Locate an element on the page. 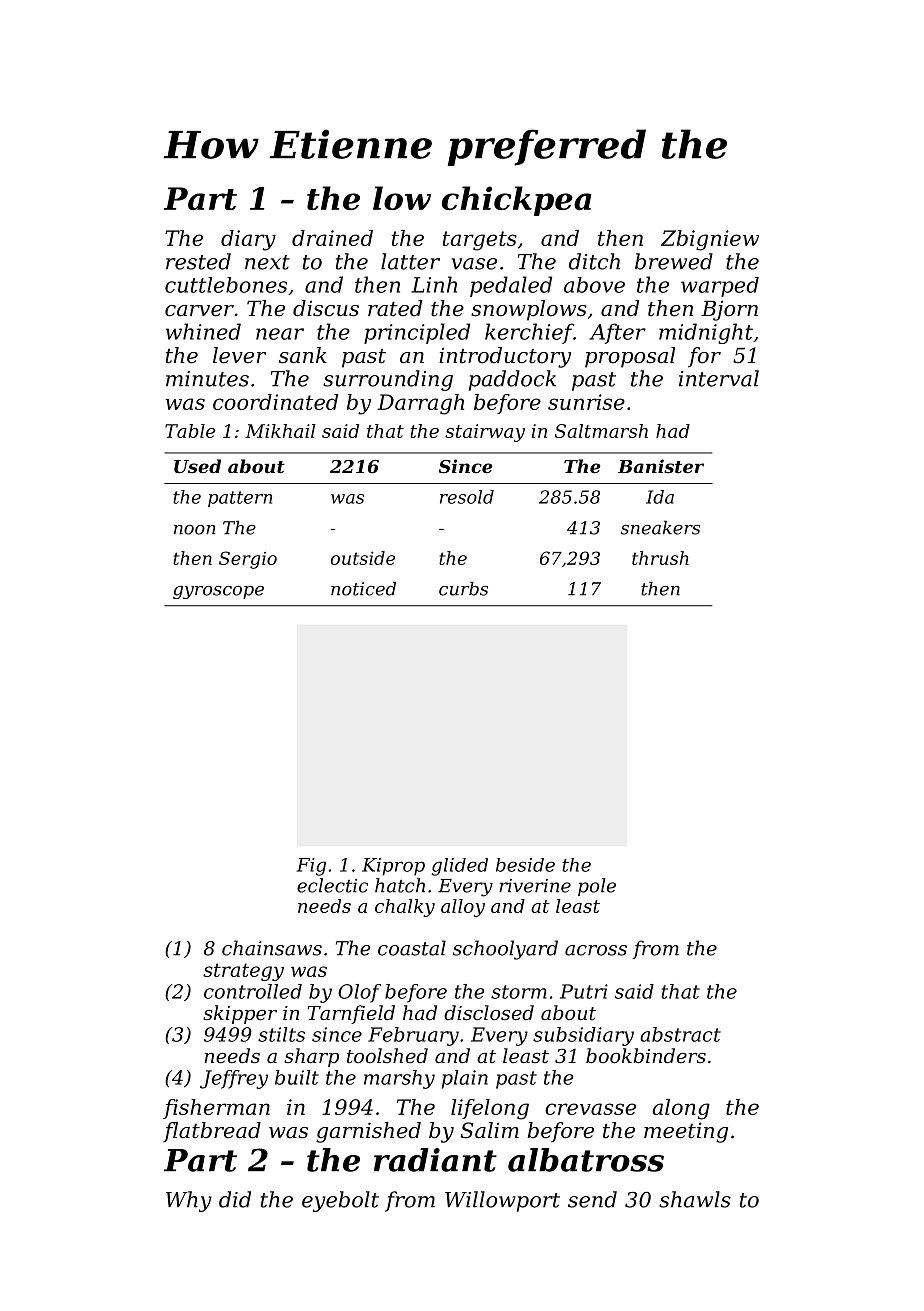  Zbigniew is located at coordinates (710, 240).
